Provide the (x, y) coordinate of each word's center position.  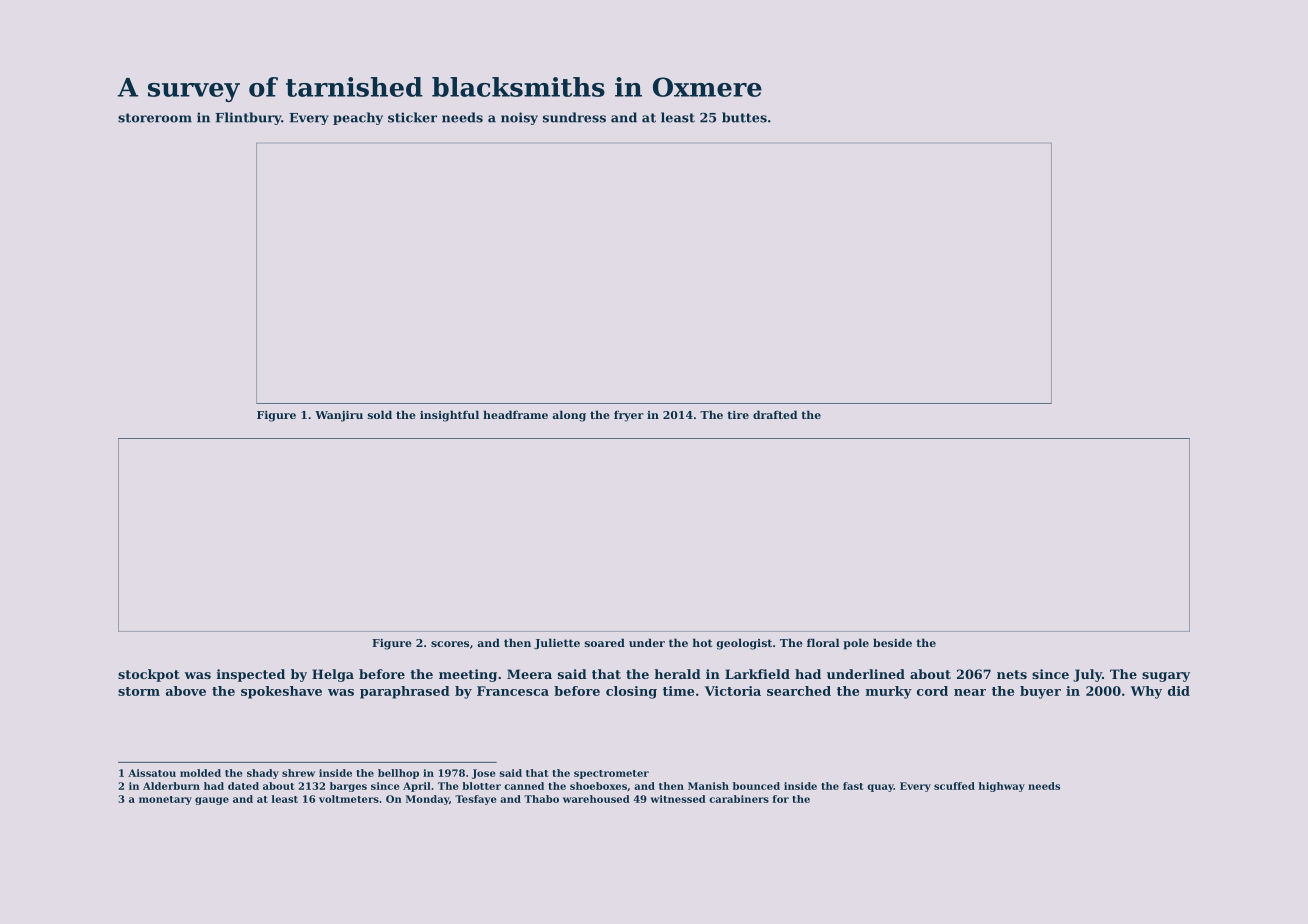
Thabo (541, 799)
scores (450, 644)
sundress (574, 117)
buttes (744, 117)
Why (1146, 692)
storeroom (155, 118)
